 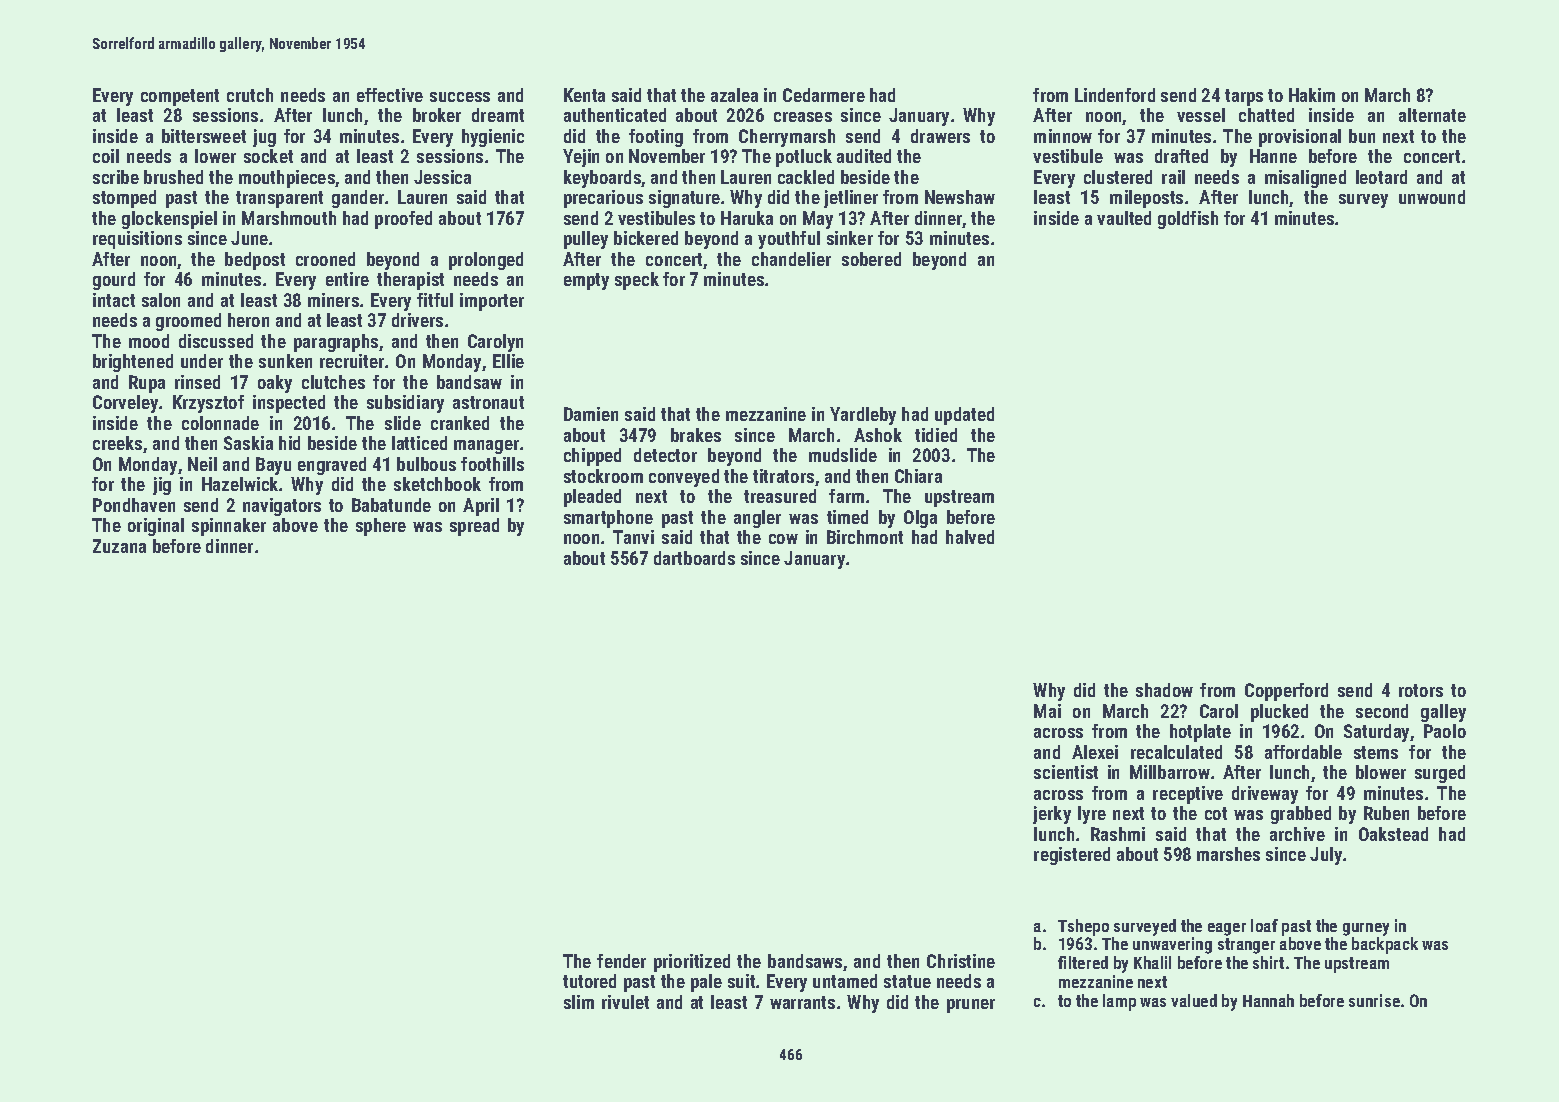 What do you see at coordinates (1063, 136) in the screenshot?
I see `minnow` at bounding box center [1063, 136].
